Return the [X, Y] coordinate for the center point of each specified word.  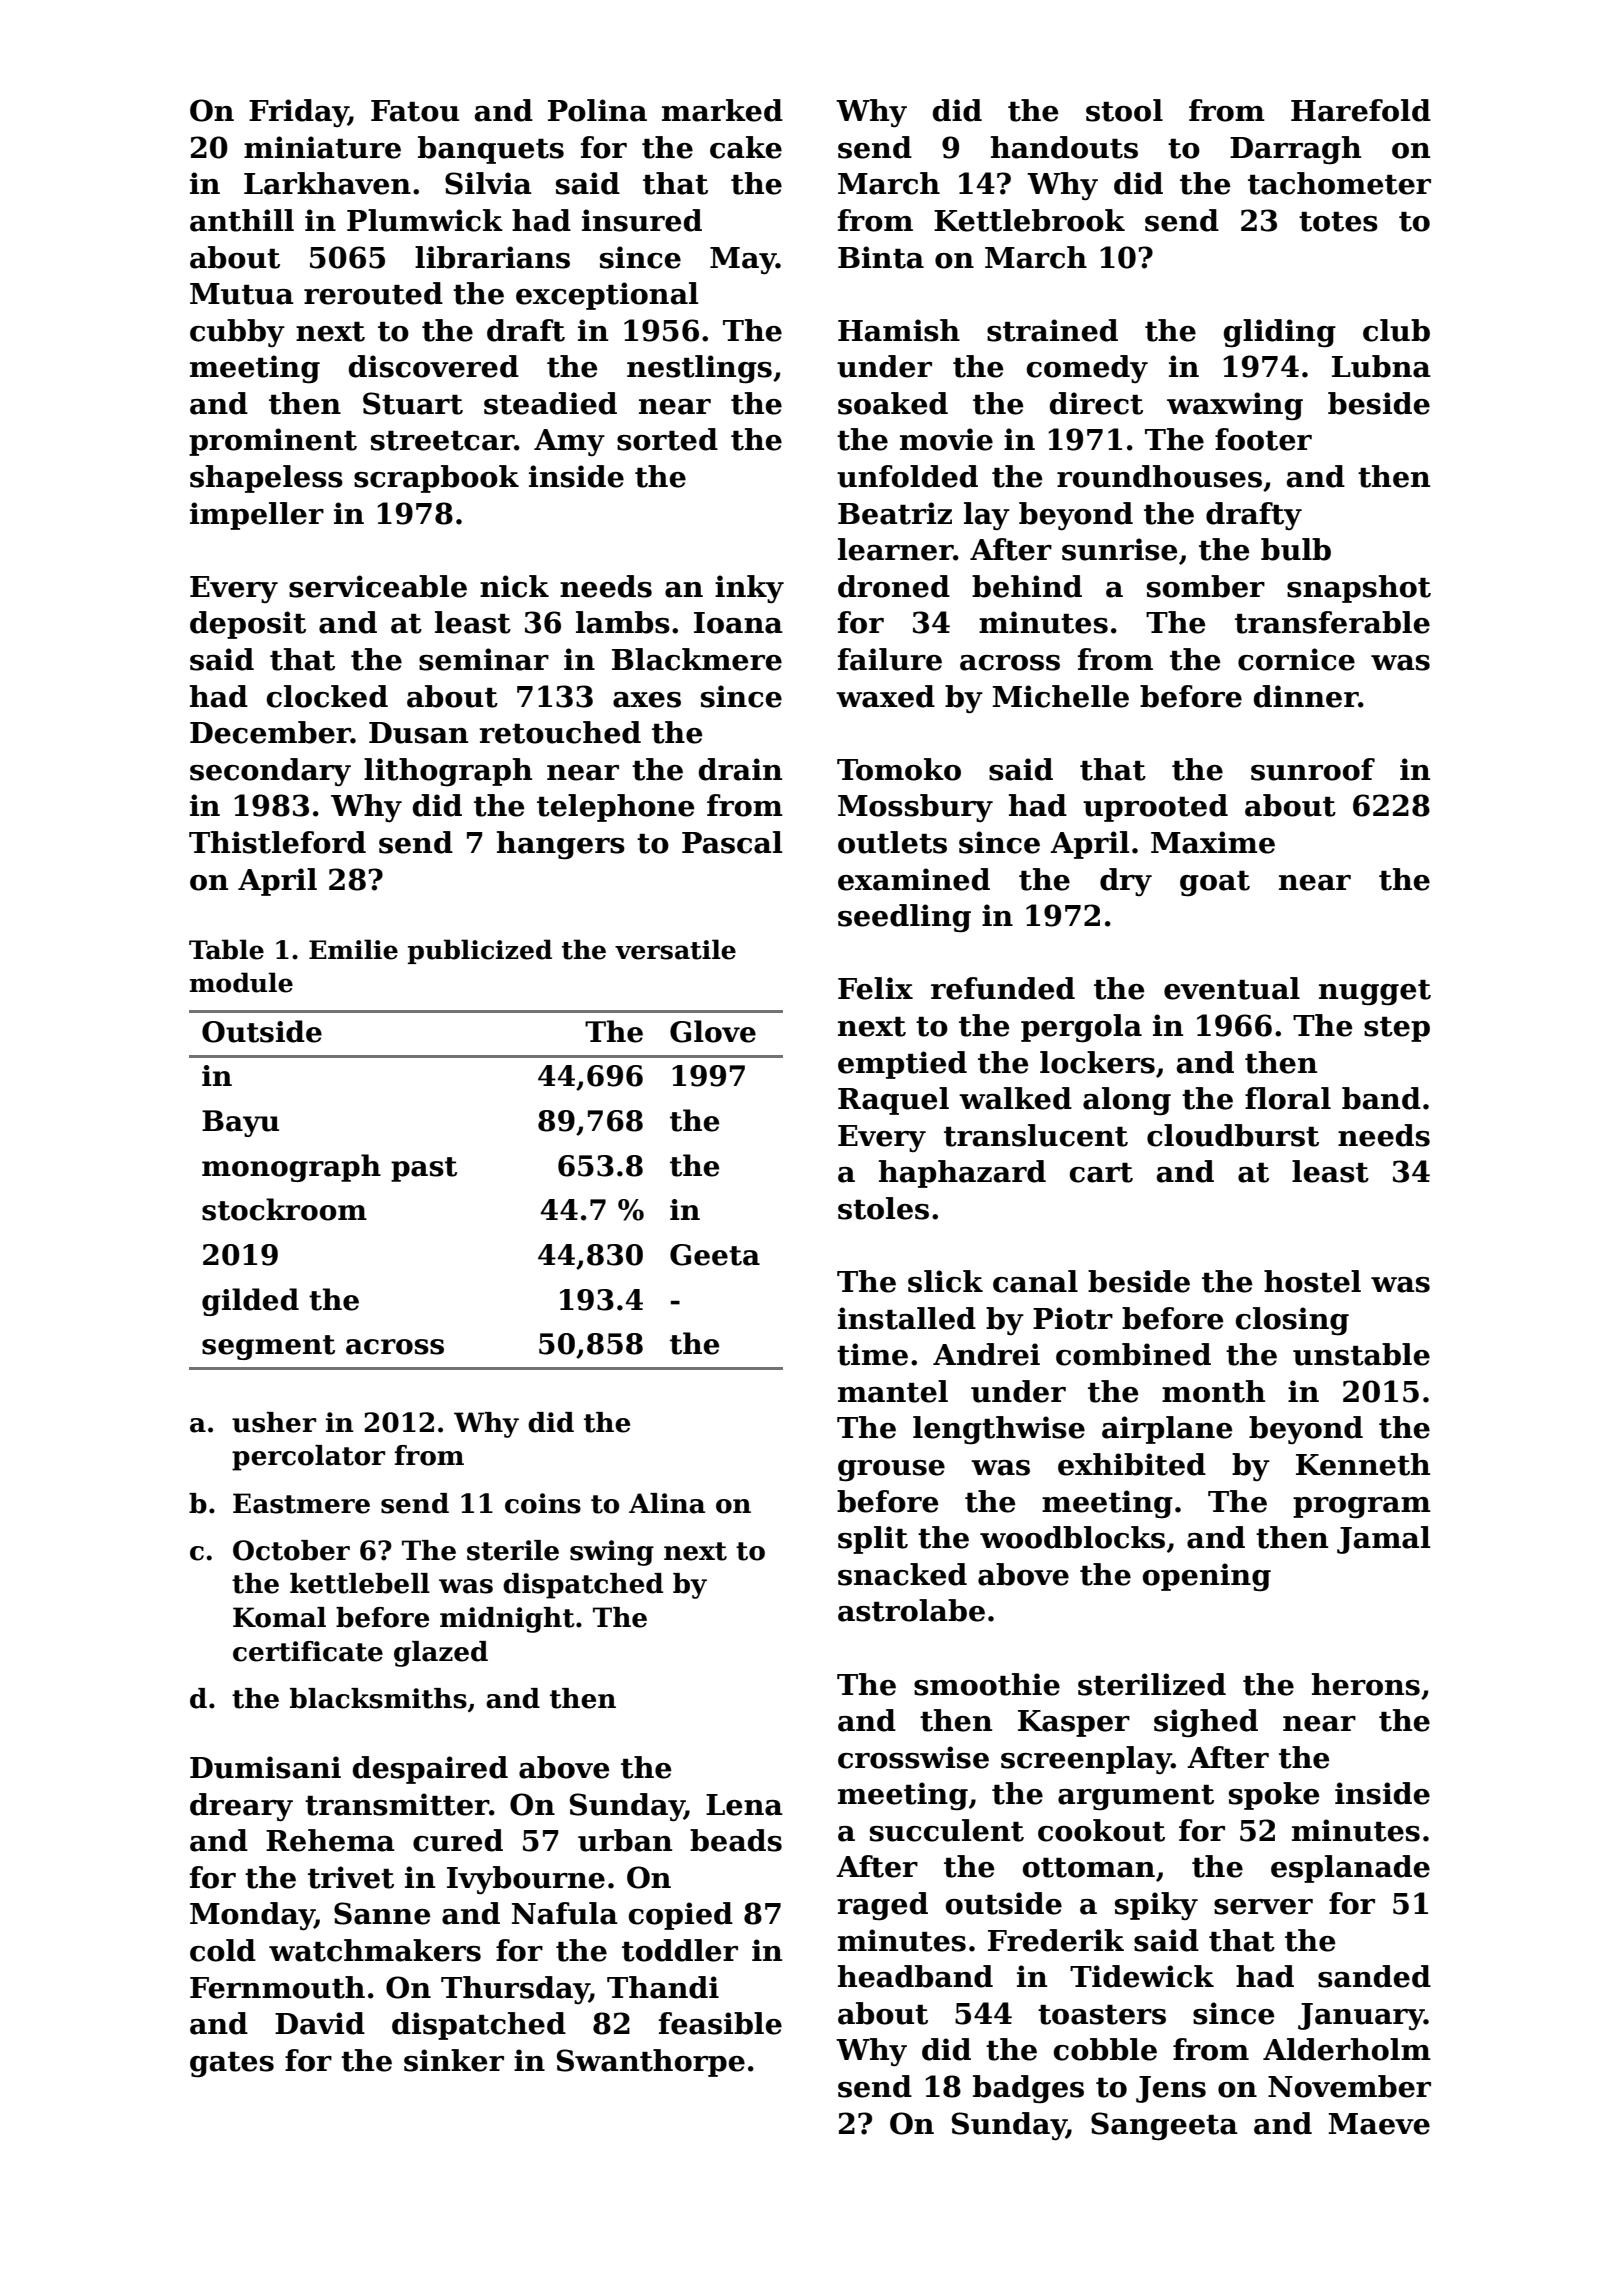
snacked [902, 1574]
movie [946, 439]
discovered [433, 366]
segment [268, 1347]
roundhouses [1159, 476]
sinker [454, 2060]
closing [1292, 1321]
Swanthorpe [651, 2063]
